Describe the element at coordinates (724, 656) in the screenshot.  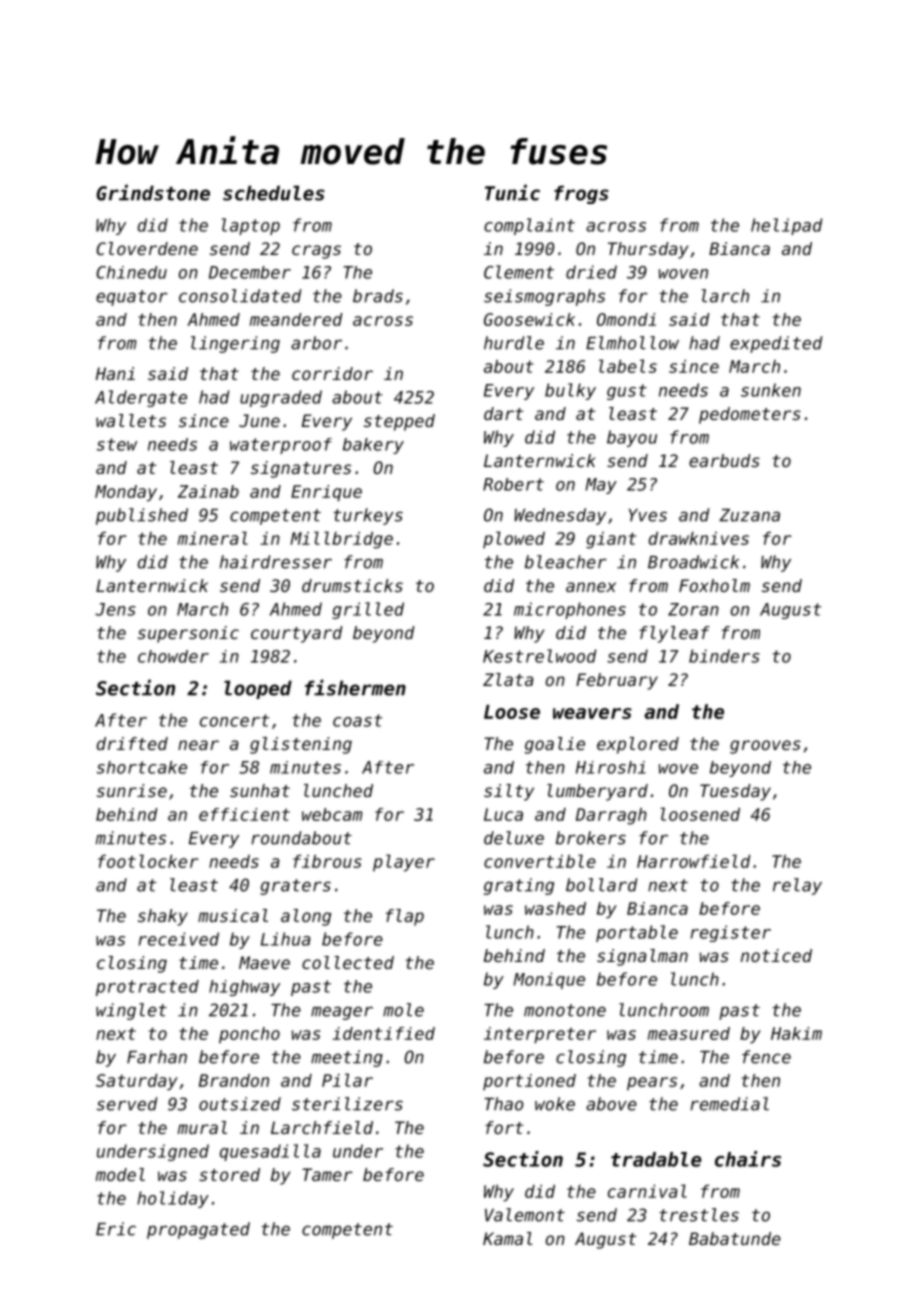
I see `binders` at that location.
